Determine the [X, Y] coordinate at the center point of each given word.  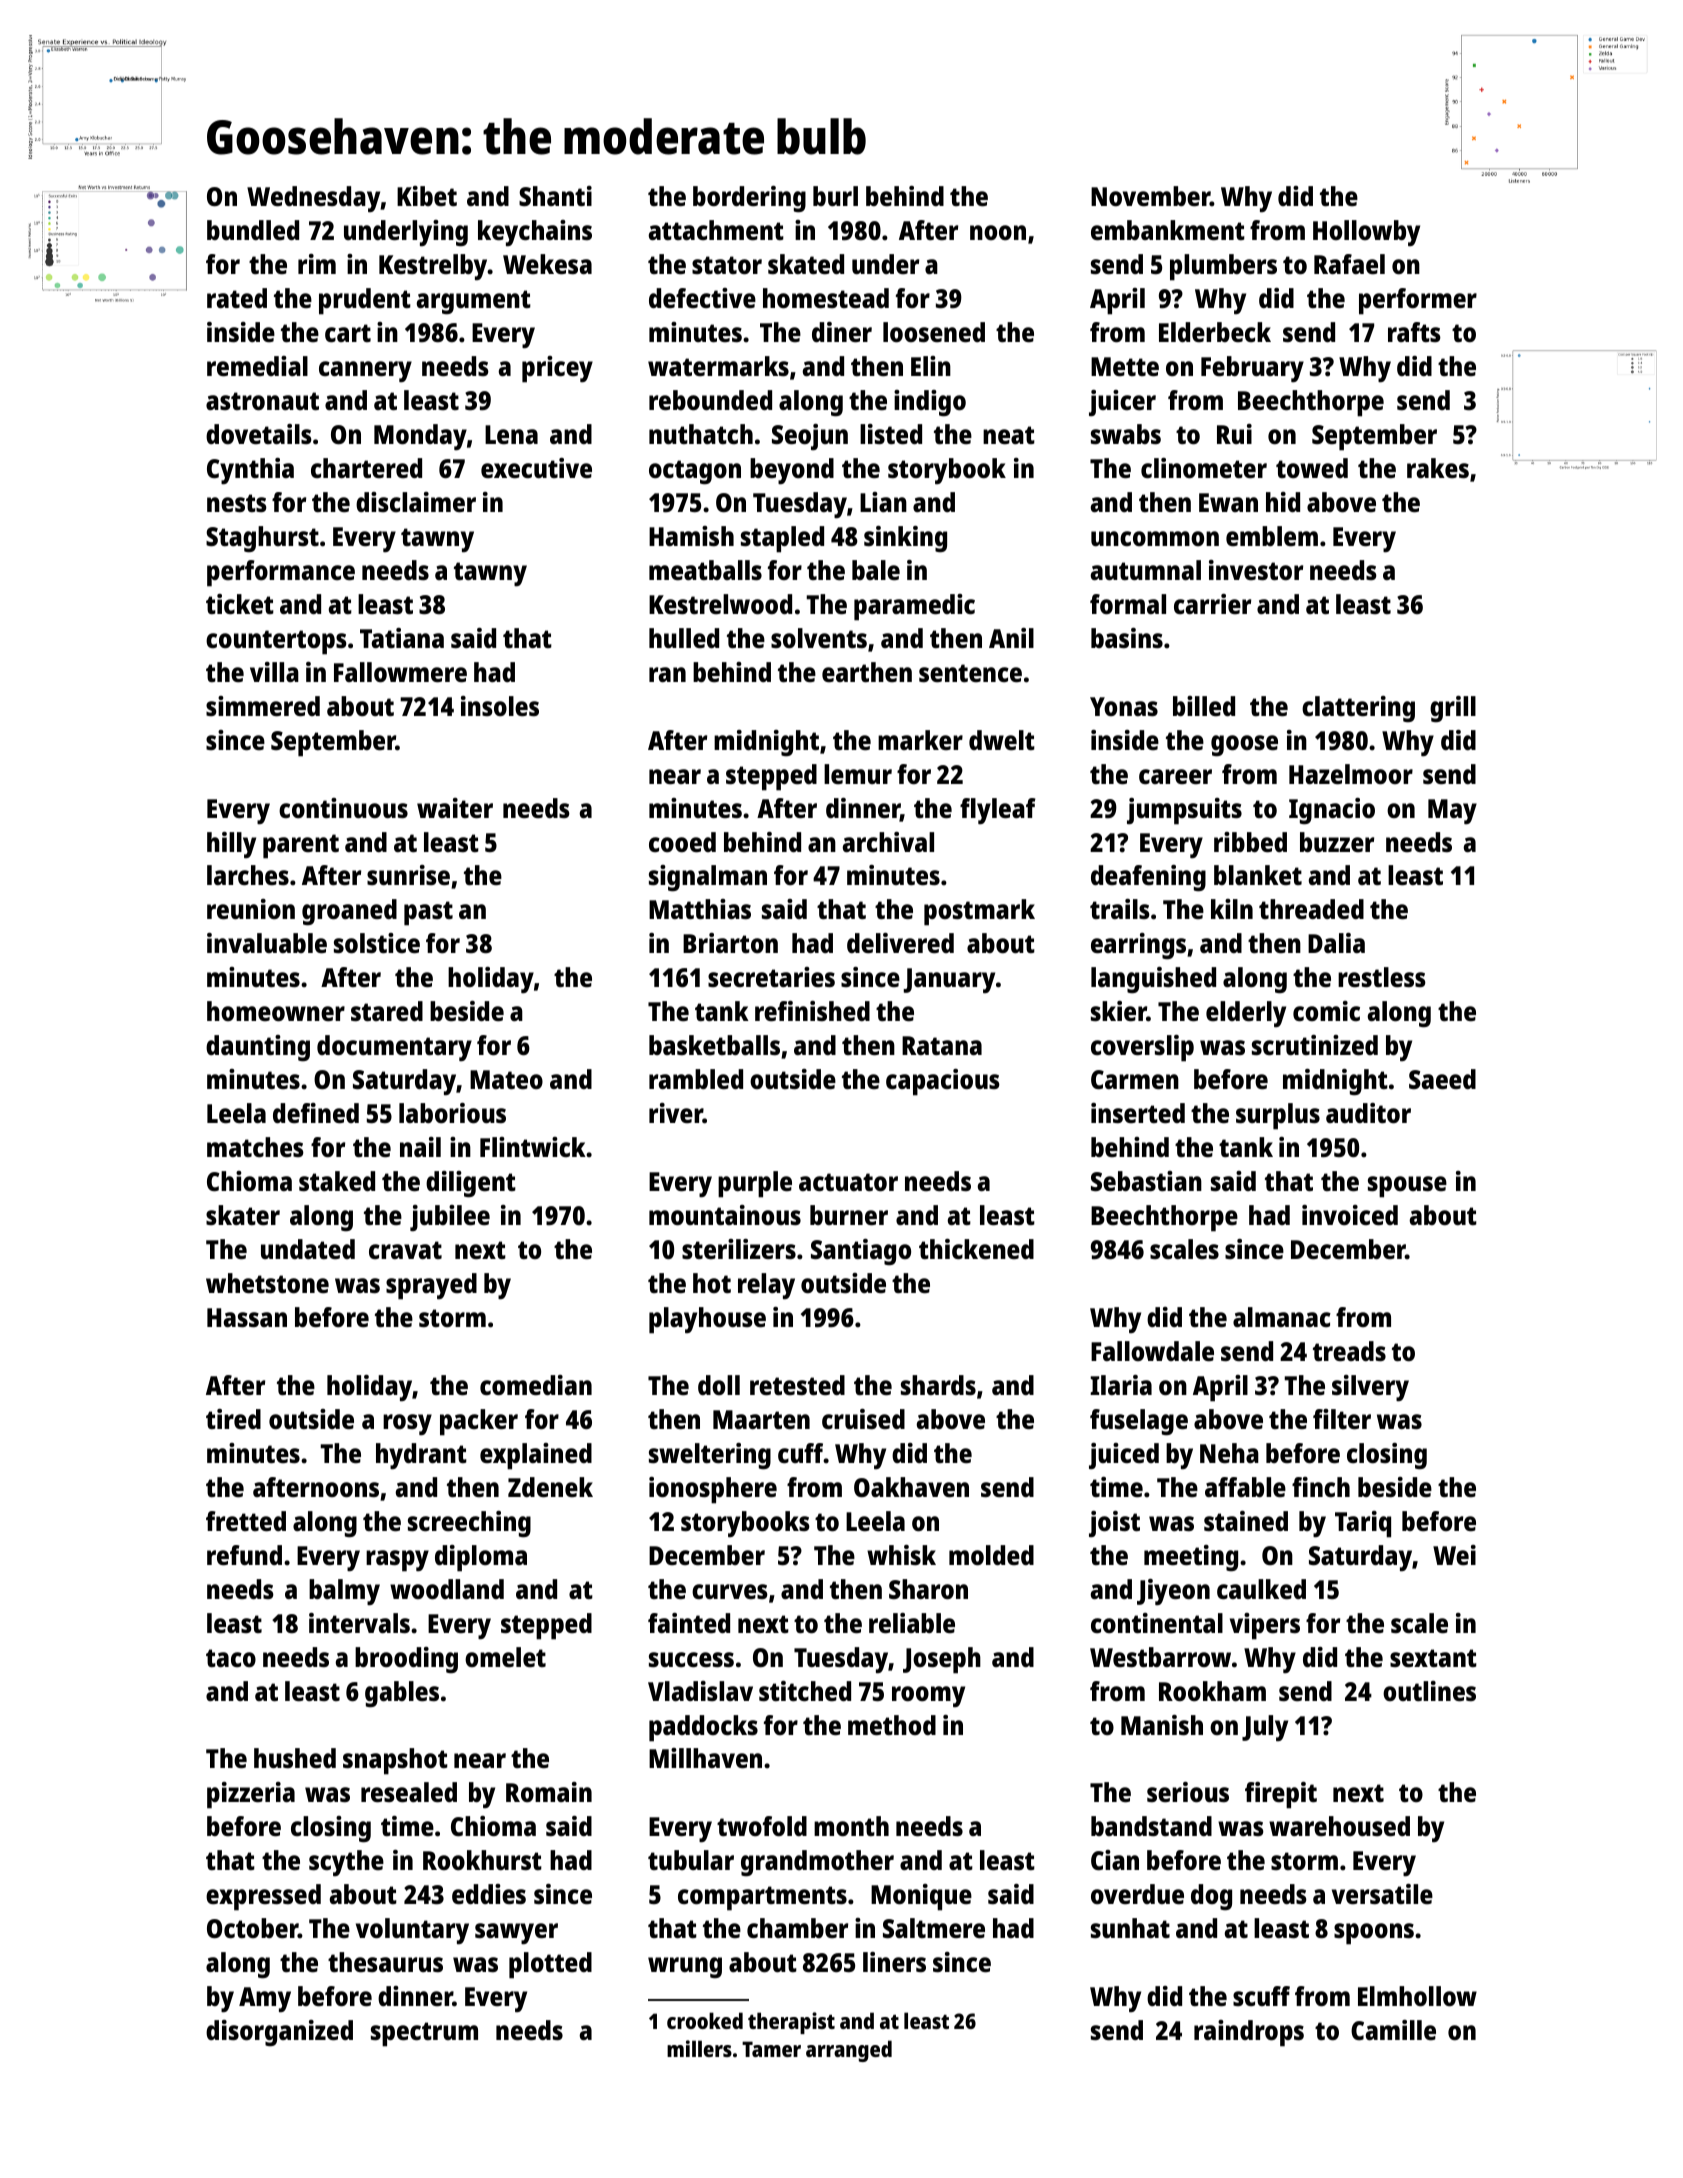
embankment [1168, 230]
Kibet [427, 196]
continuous [343, 808]
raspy [397, 1561]
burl [835, 196]
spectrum [424, 2034]
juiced [1124, 1456]
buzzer [1337, 842]
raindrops [1249, 2033]
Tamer [771, 2049]
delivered [900, 943]
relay [766, 1286]
